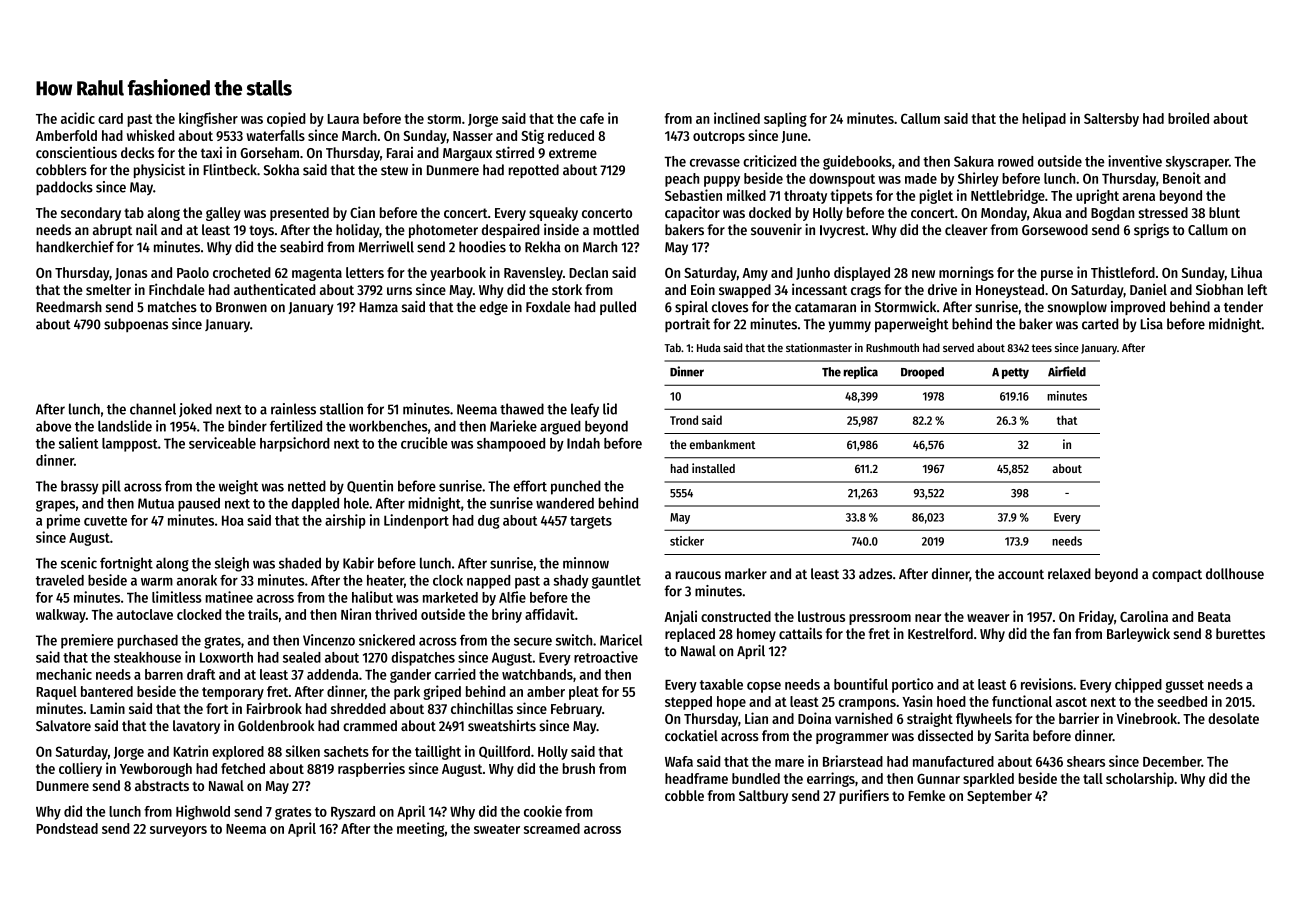 The image size is (1308, 924). What do you see at coordinates (1233, 718) in the screenshot?
I see `desolate` at bounding box center [1233, 718].
